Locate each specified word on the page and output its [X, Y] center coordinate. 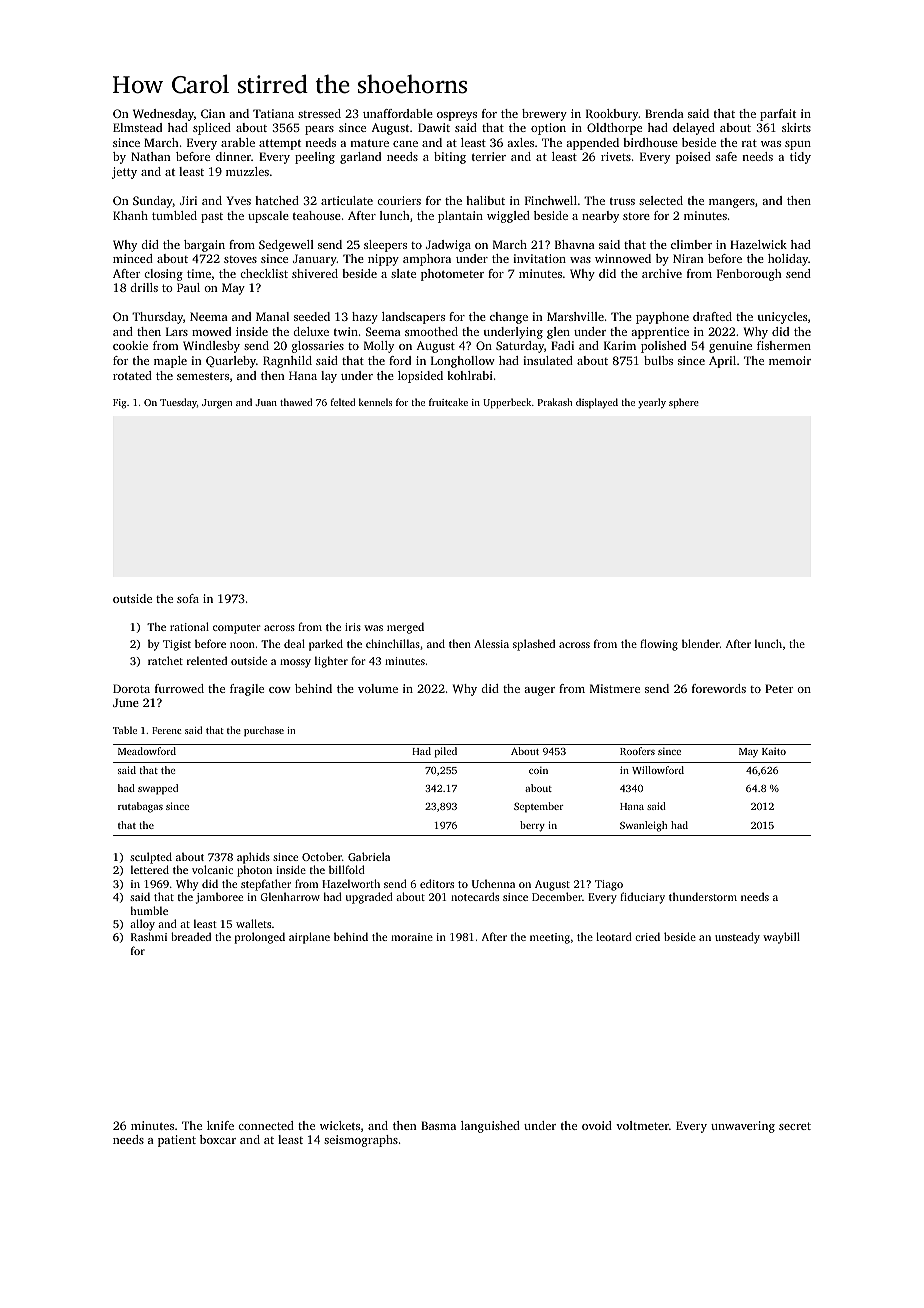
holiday [788, 260]
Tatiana [273, 113]
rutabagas [140, 807]
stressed [319, 113]
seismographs [361, 1141]
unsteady [737, 938]
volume [378, 688]
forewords [719, 688]
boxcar [218, 1139]
